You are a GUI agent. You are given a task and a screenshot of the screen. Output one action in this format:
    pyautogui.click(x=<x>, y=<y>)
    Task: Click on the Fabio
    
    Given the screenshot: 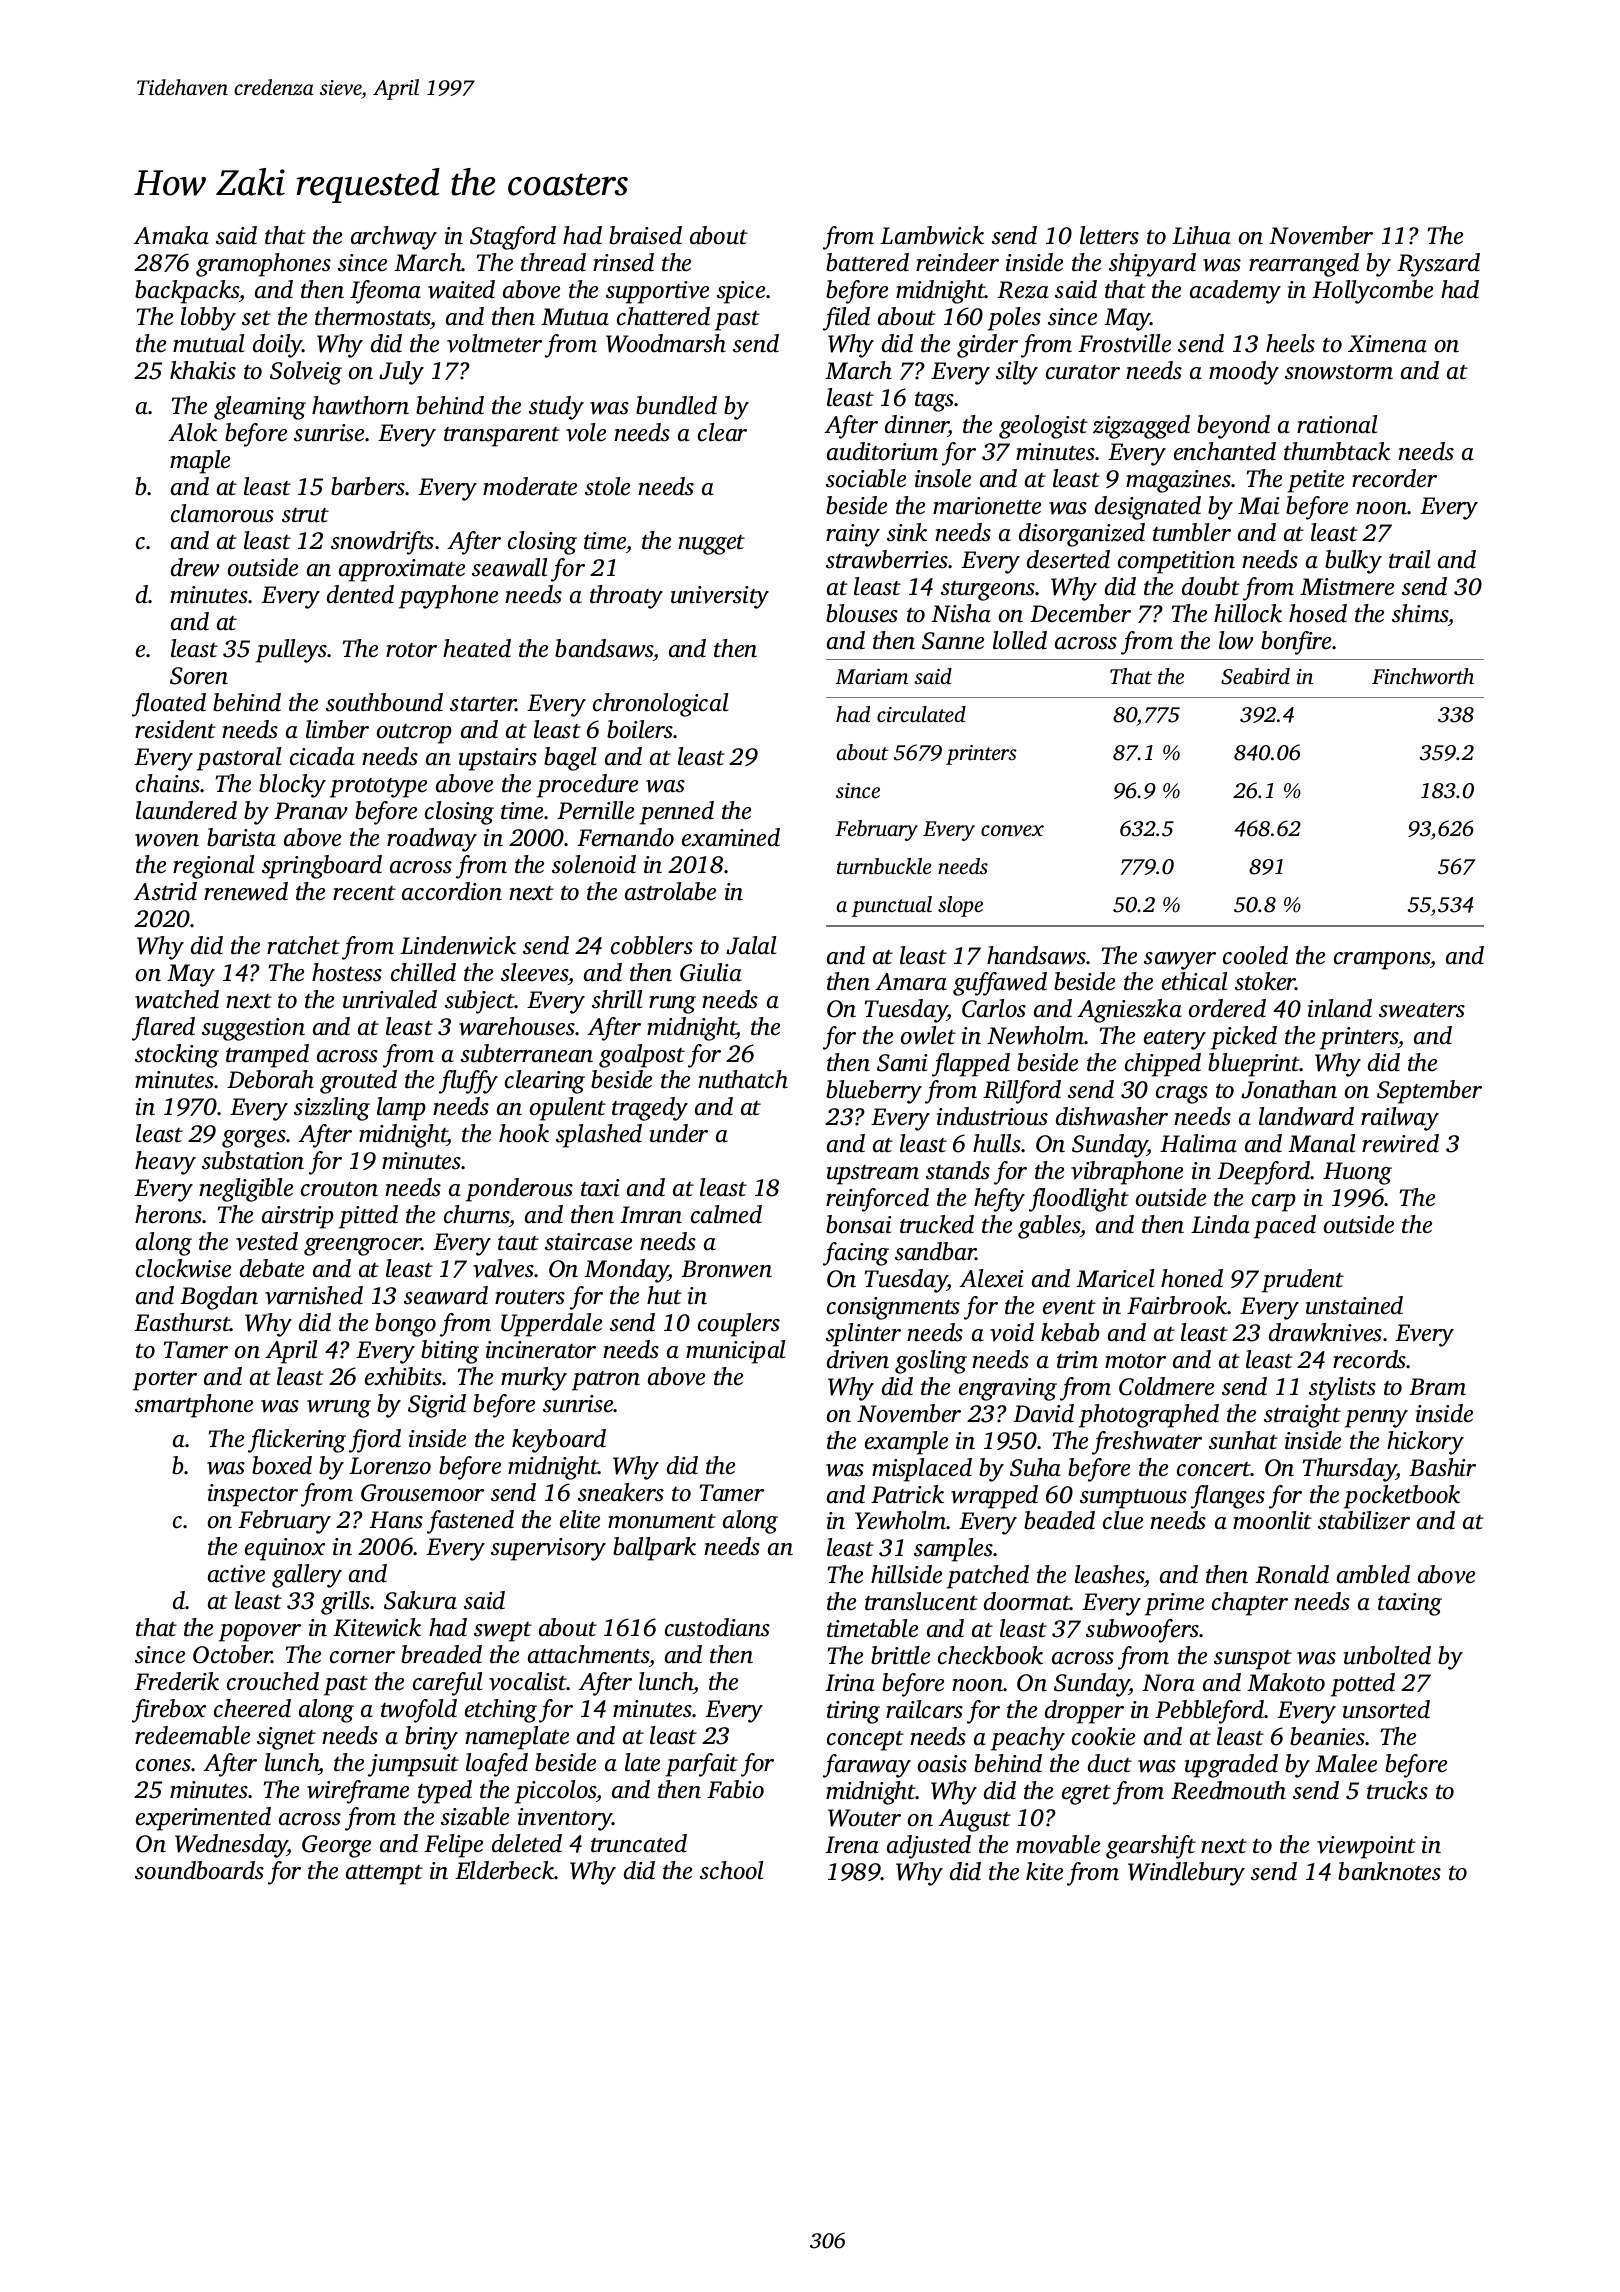 What is the action you would take?
    pyautogui.click(x=735, y=1789)
